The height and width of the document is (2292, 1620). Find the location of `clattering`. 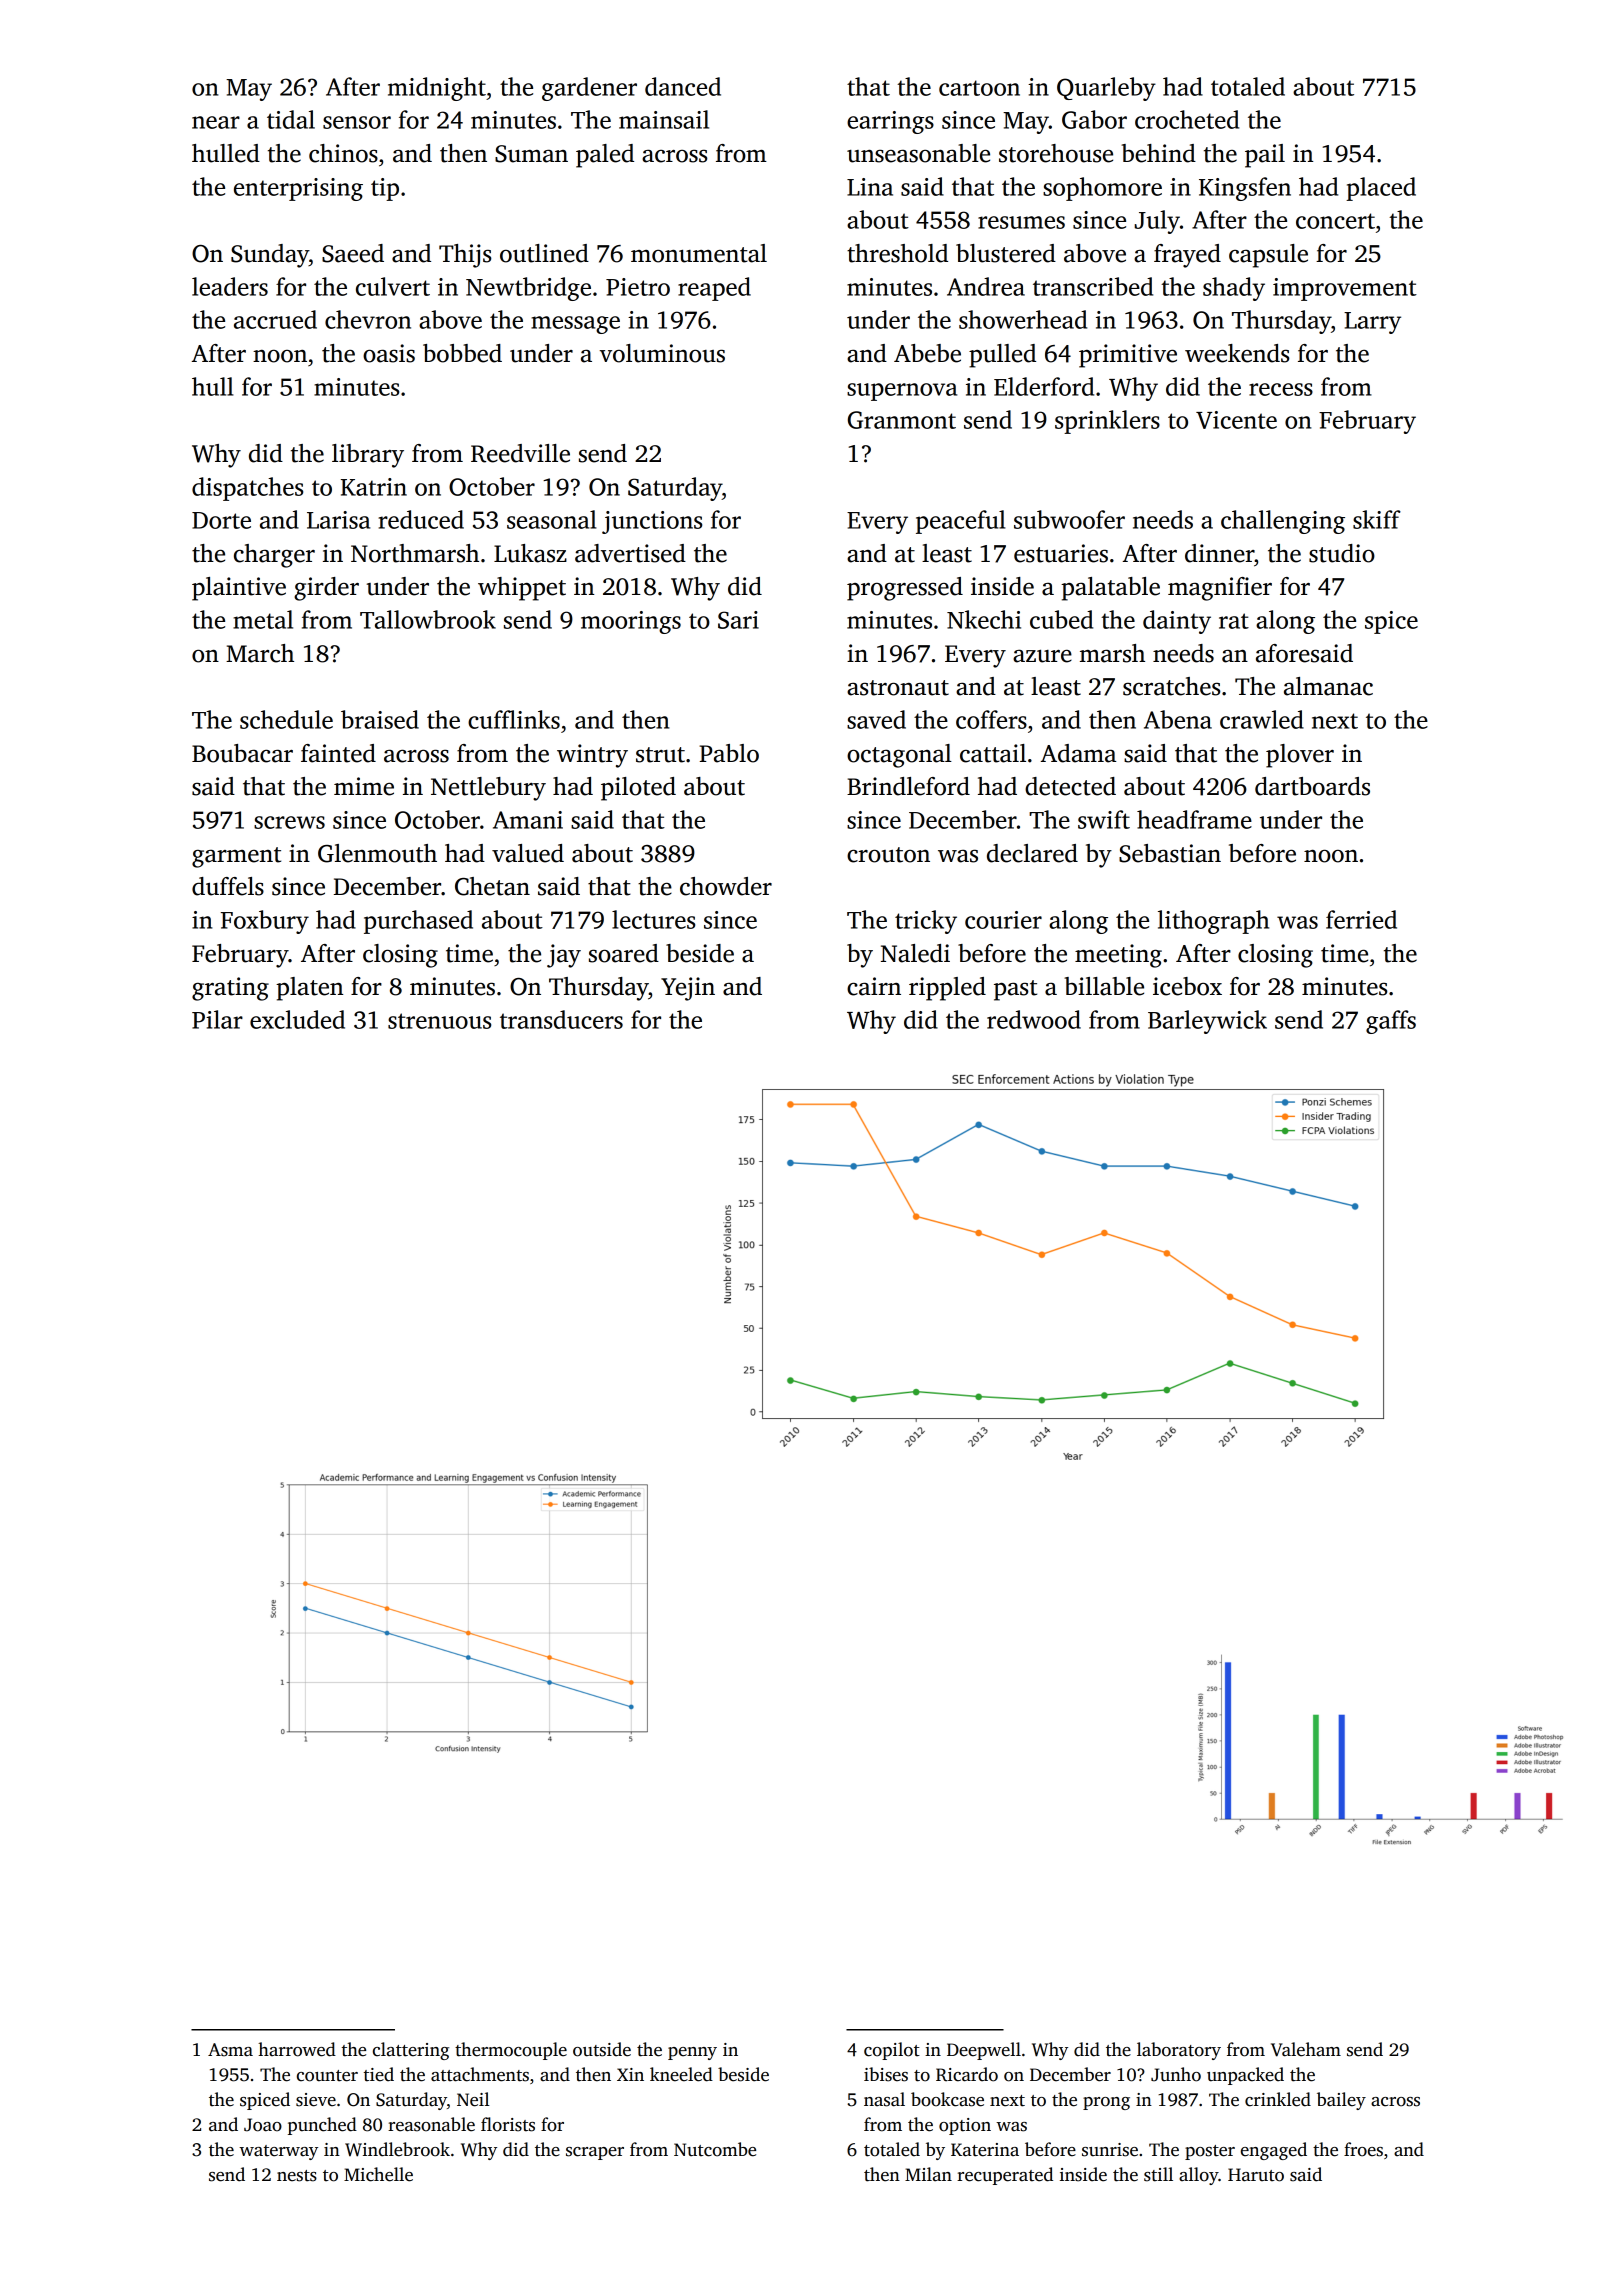

clattering is located at coordinates (411, 2051).
